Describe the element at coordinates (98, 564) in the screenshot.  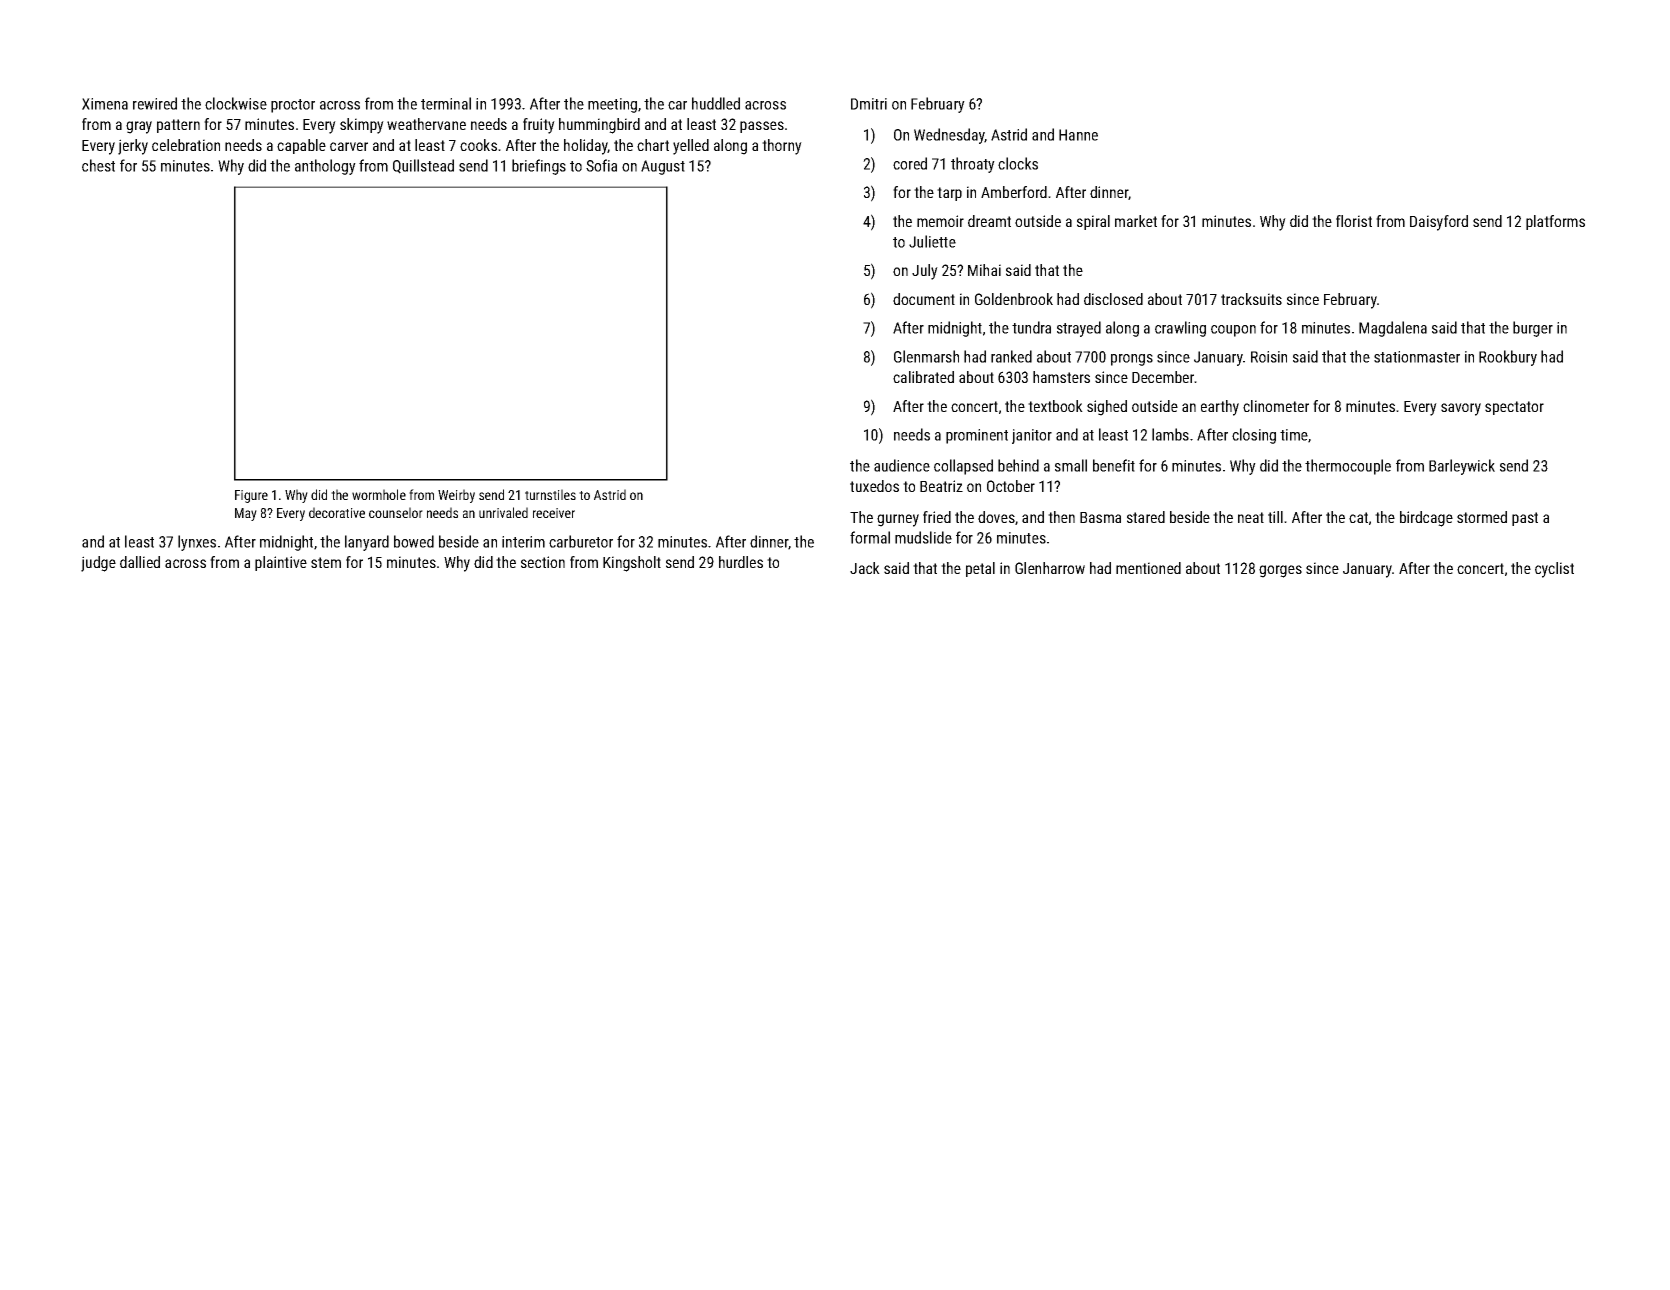
I see `judge` at that location.
